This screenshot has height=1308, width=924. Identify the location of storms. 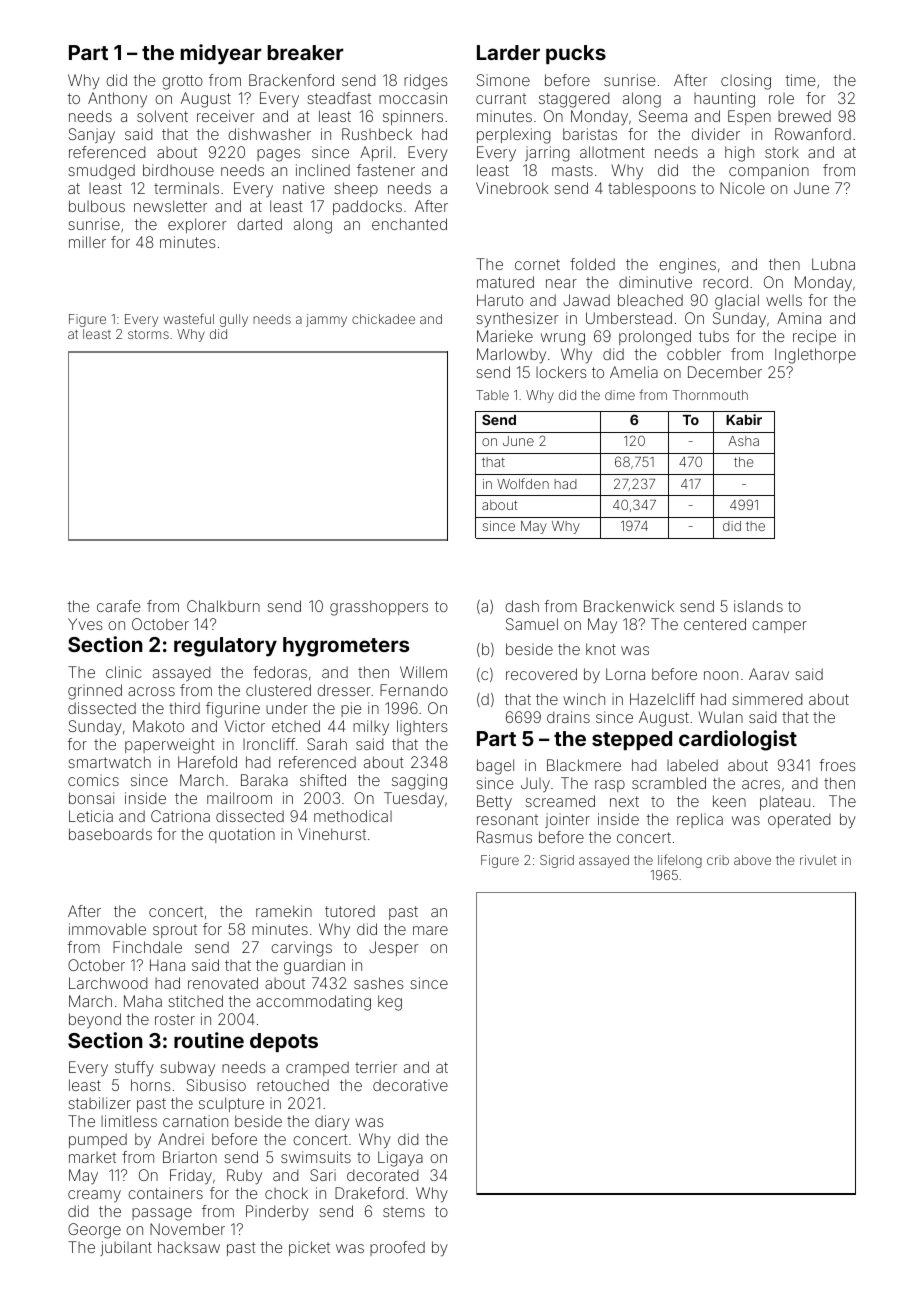
(148, 334).
